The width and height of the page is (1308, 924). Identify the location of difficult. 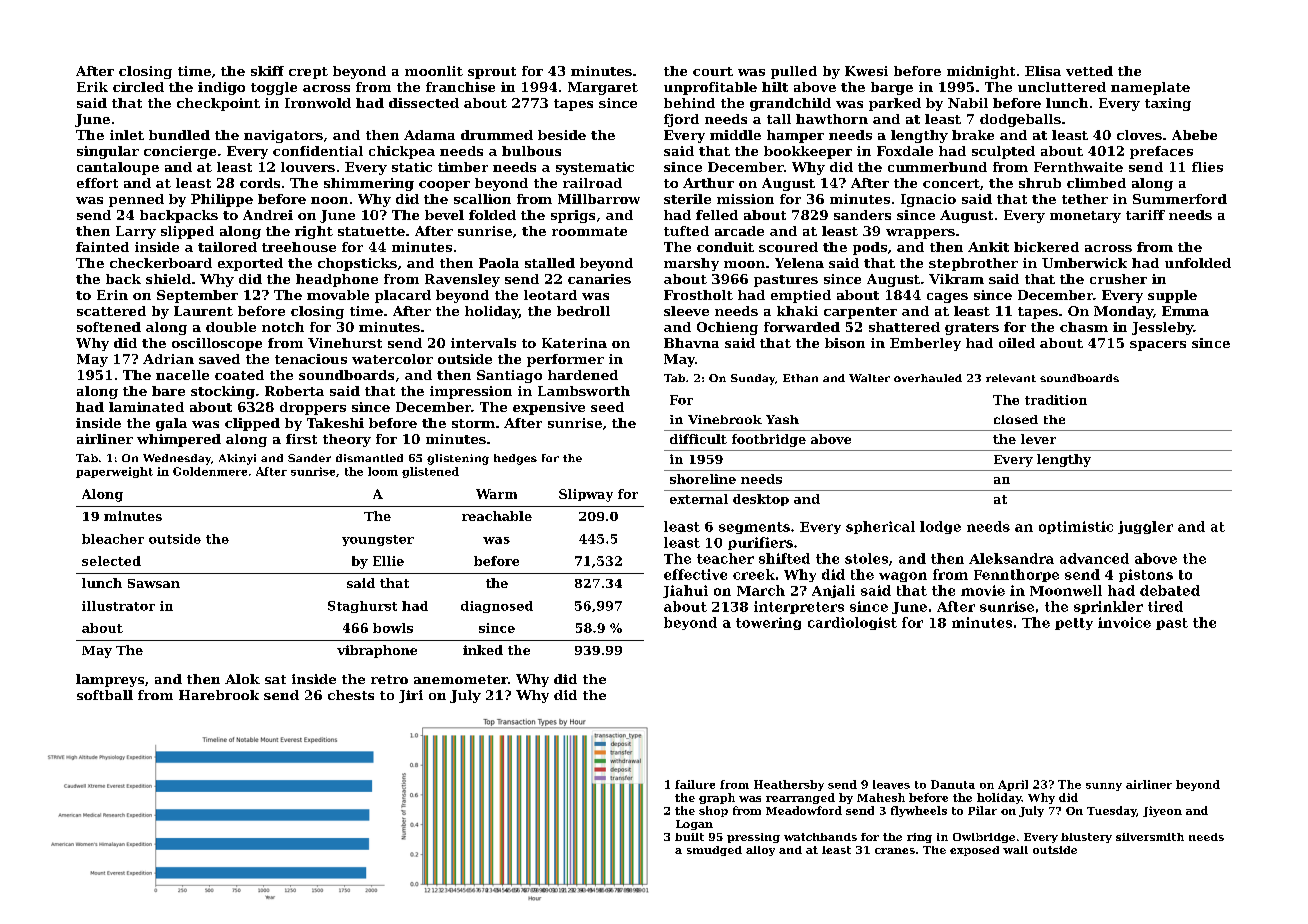
(698, 439).
